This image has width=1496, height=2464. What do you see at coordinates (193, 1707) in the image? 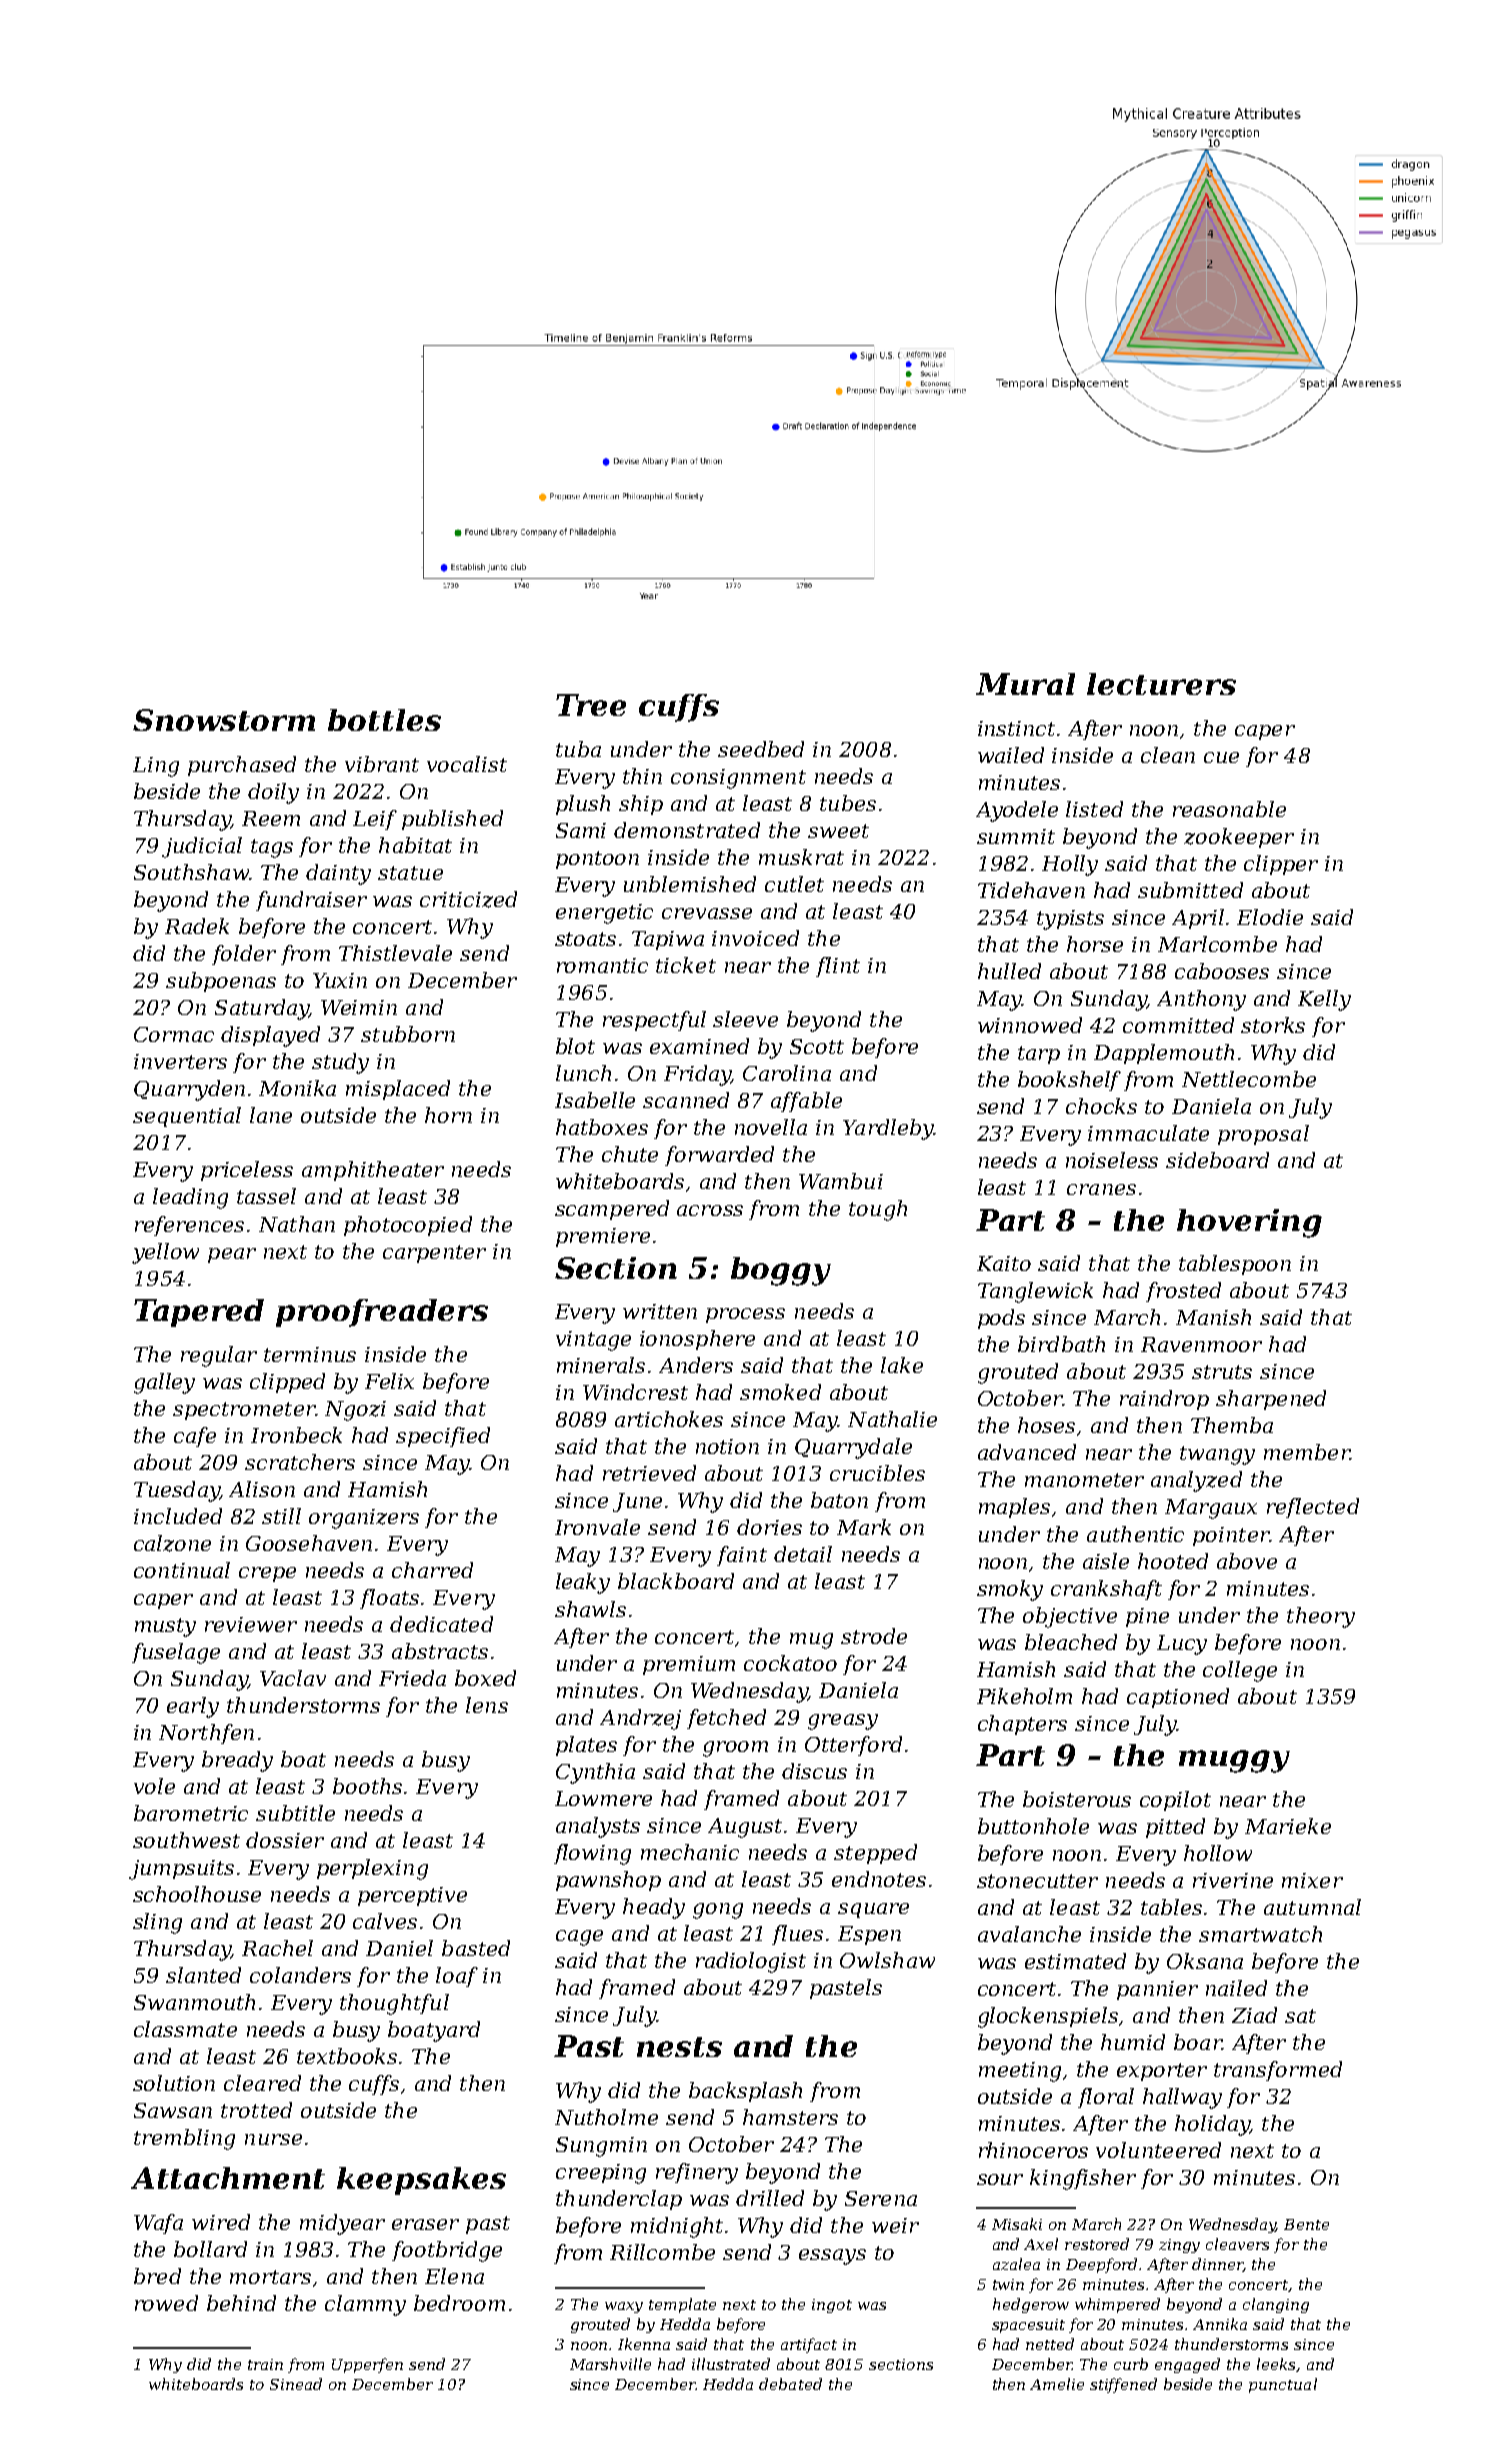
I see `early` at bounding box center [193, 1707].
